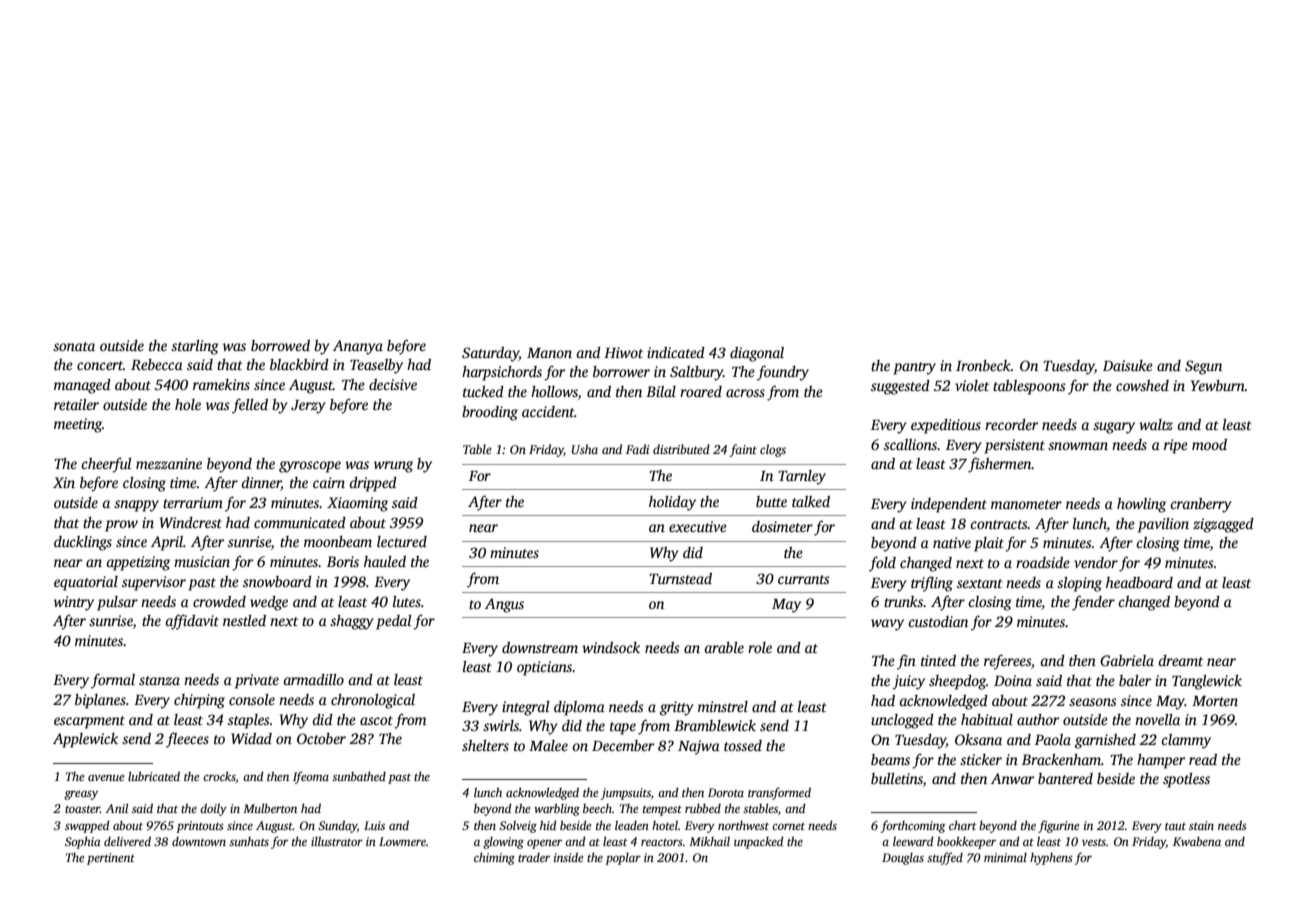 The width and height of the screenshot is (1308, 924). Describe the element at coordinates (1223, 525) in the screenshot. I see `zigzagged` at that location.
